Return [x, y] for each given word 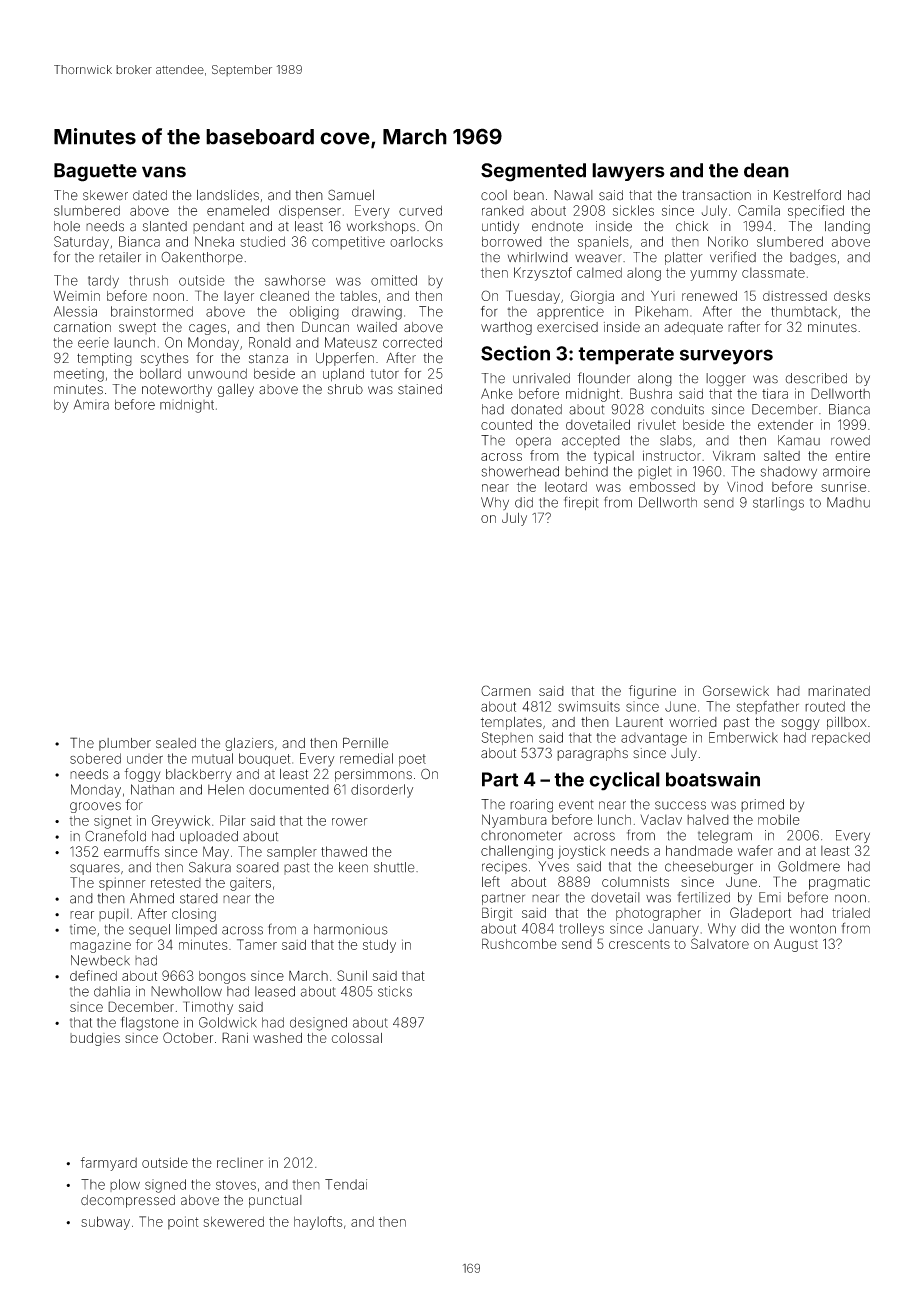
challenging [517, 852]
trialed [851, 913]
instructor [672, 456]
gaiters [250, 884]
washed [277, 1038]
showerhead [520, 471]
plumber [125, 744]
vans [164, 172]
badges [813, 259]
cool [494, 195]
